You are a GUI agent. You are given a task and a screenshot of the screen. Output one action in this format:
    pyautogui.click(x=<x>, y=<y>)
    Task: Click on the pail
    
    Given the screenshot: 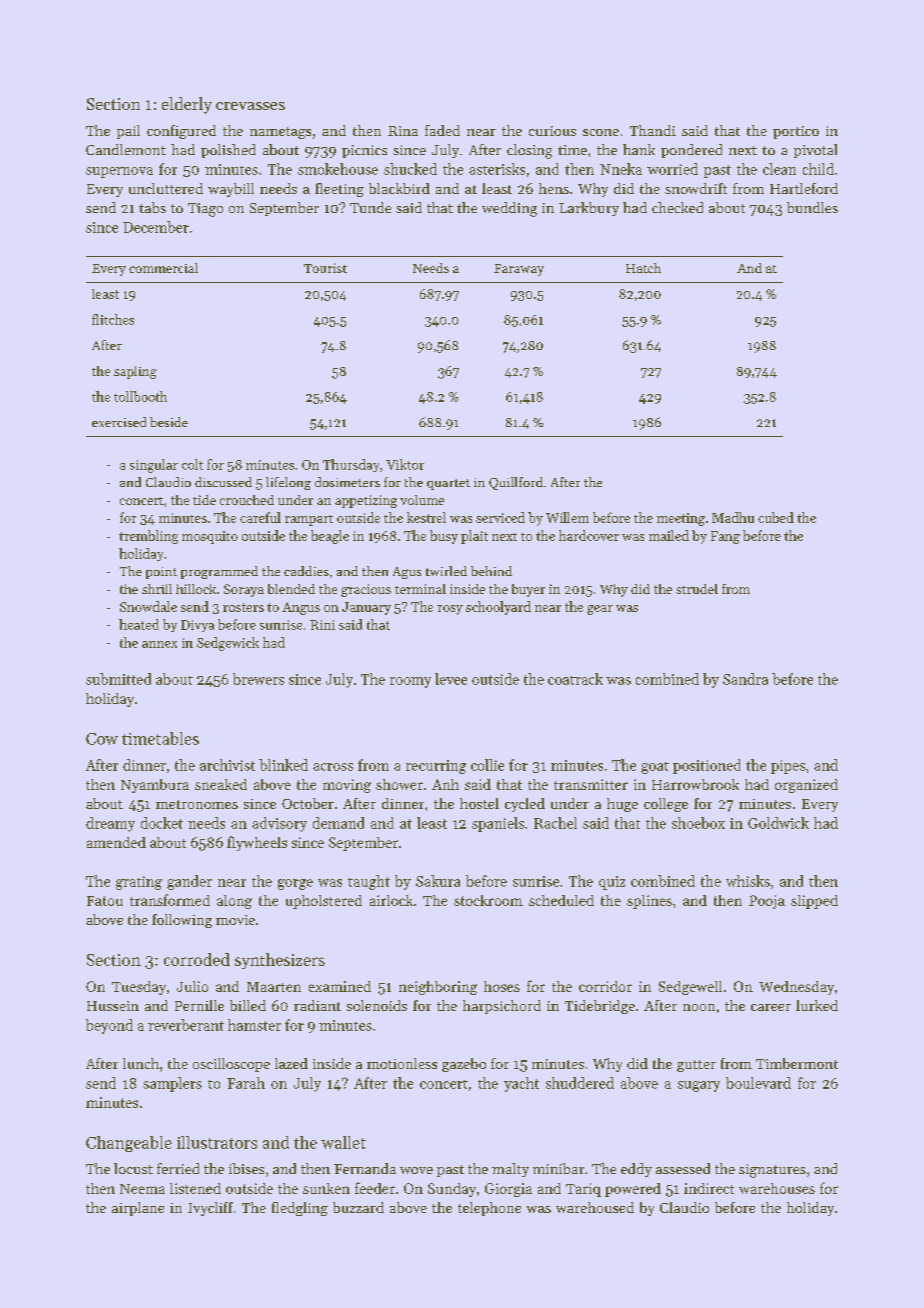 What is the action you would take?
    pyautogui.click(x=128, y=132)
